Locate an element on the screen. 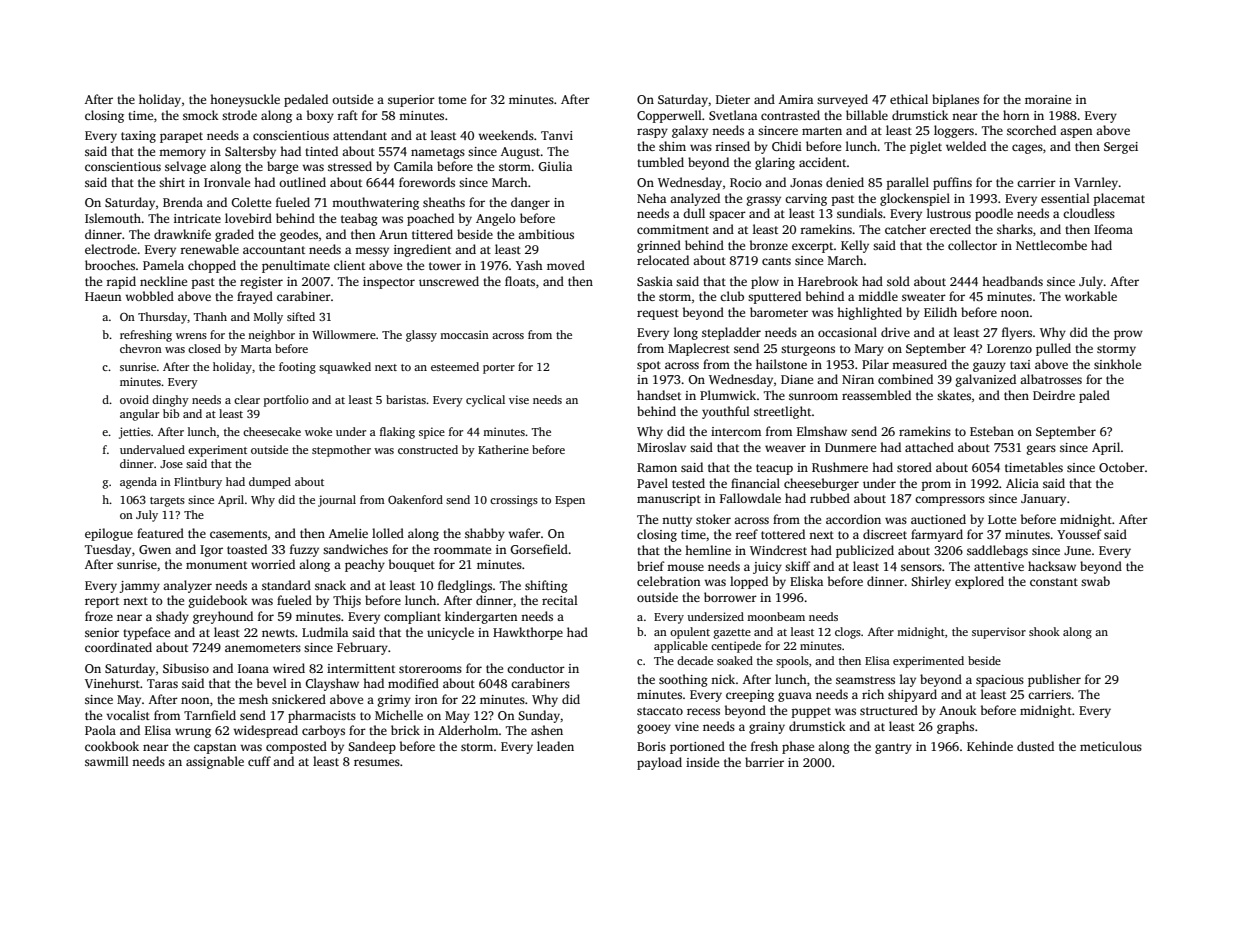 This screenshot has width=1233, height=952. strode is located at coordinates (239, 115).
